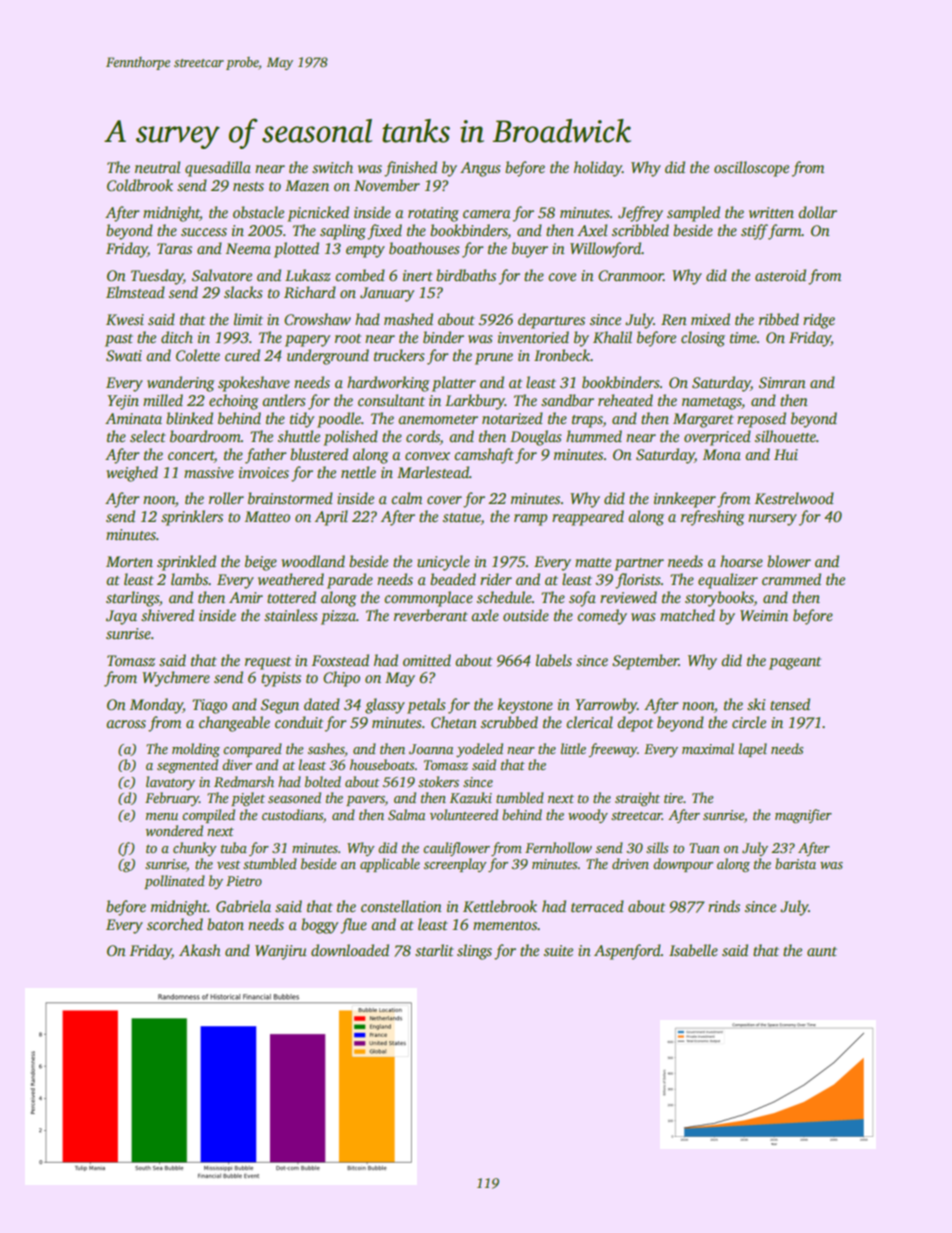  I want to click on starlit, so click(434, 950).
